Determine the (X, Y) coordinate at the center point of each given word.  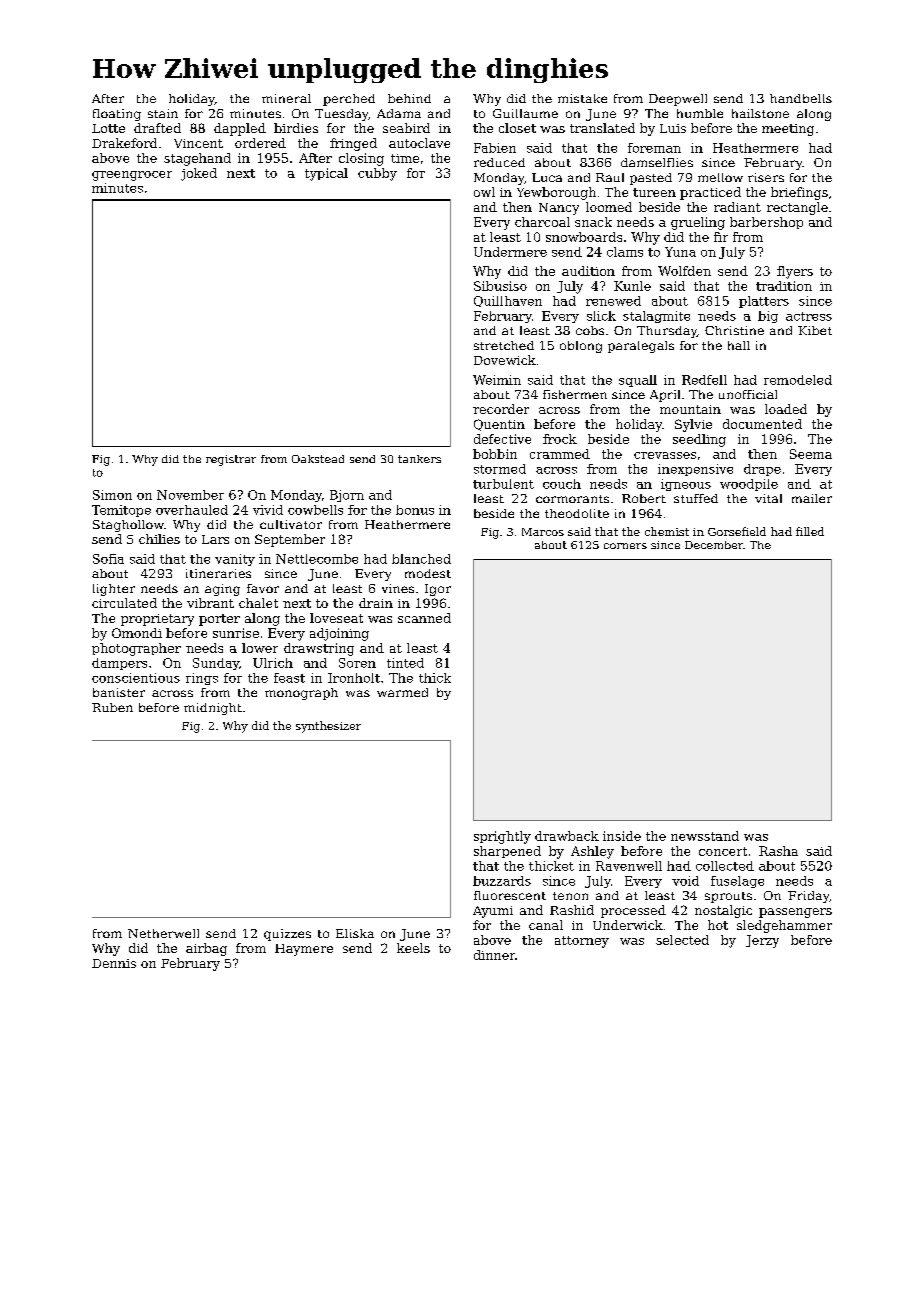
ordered (260, 143)
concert (723, 851)
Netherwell (163, 933)
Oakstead (318, 459)
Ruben (112, 707)
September (290, 540)
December (714, 545)
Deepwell (678, 100)
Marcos (543, 532)
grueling (698, 223)
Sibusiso (500, 286)
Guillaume (525, 113)
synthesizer (328, 727)
